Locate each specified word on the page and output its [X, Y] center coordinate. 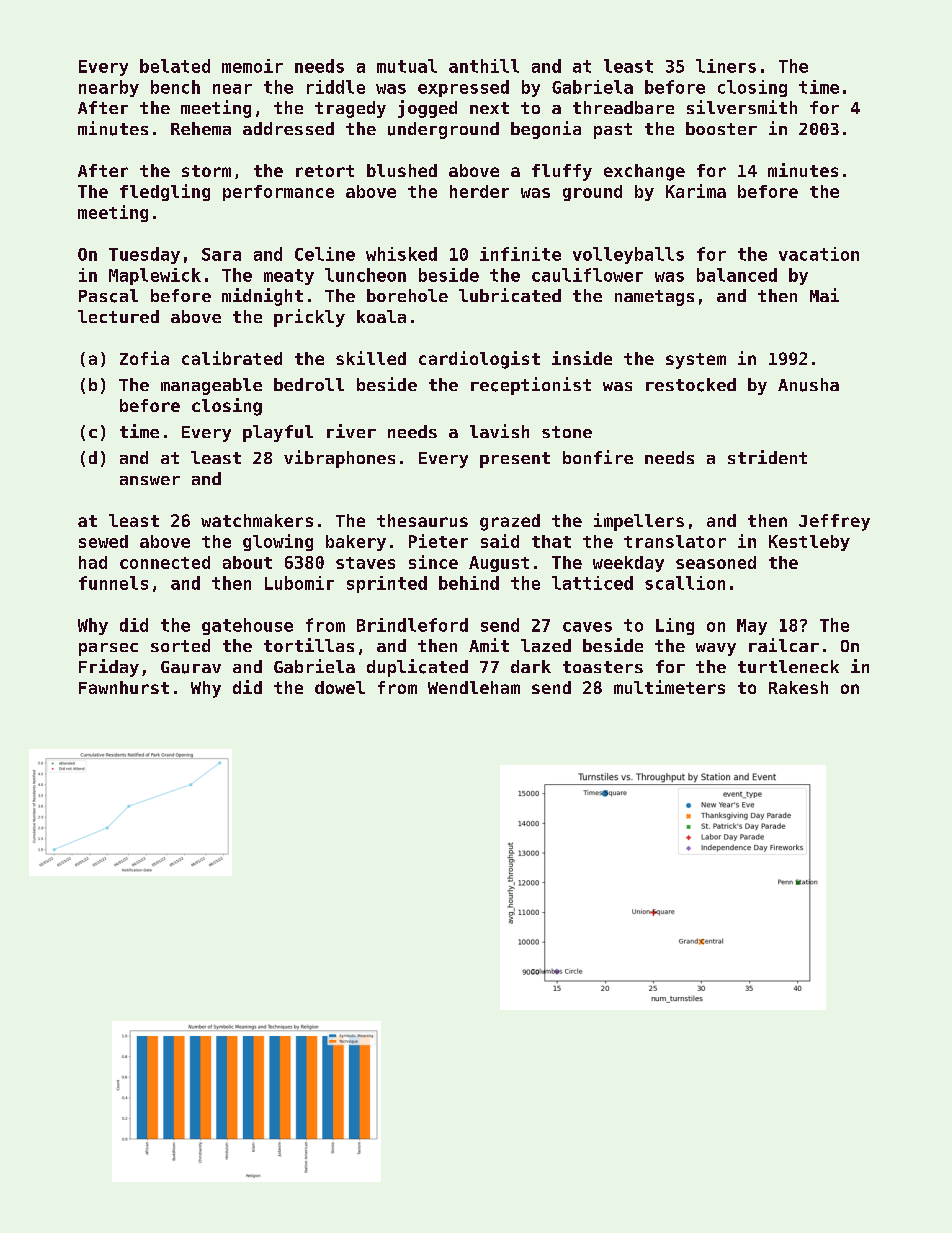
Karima [696, 191]
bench [175, 87]
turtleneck [788, 666]
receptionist [531, 386]
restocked [691, 385]
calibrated [232, 358]
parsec [108, 649]
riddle [336, 87]
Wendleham [474, 687]
